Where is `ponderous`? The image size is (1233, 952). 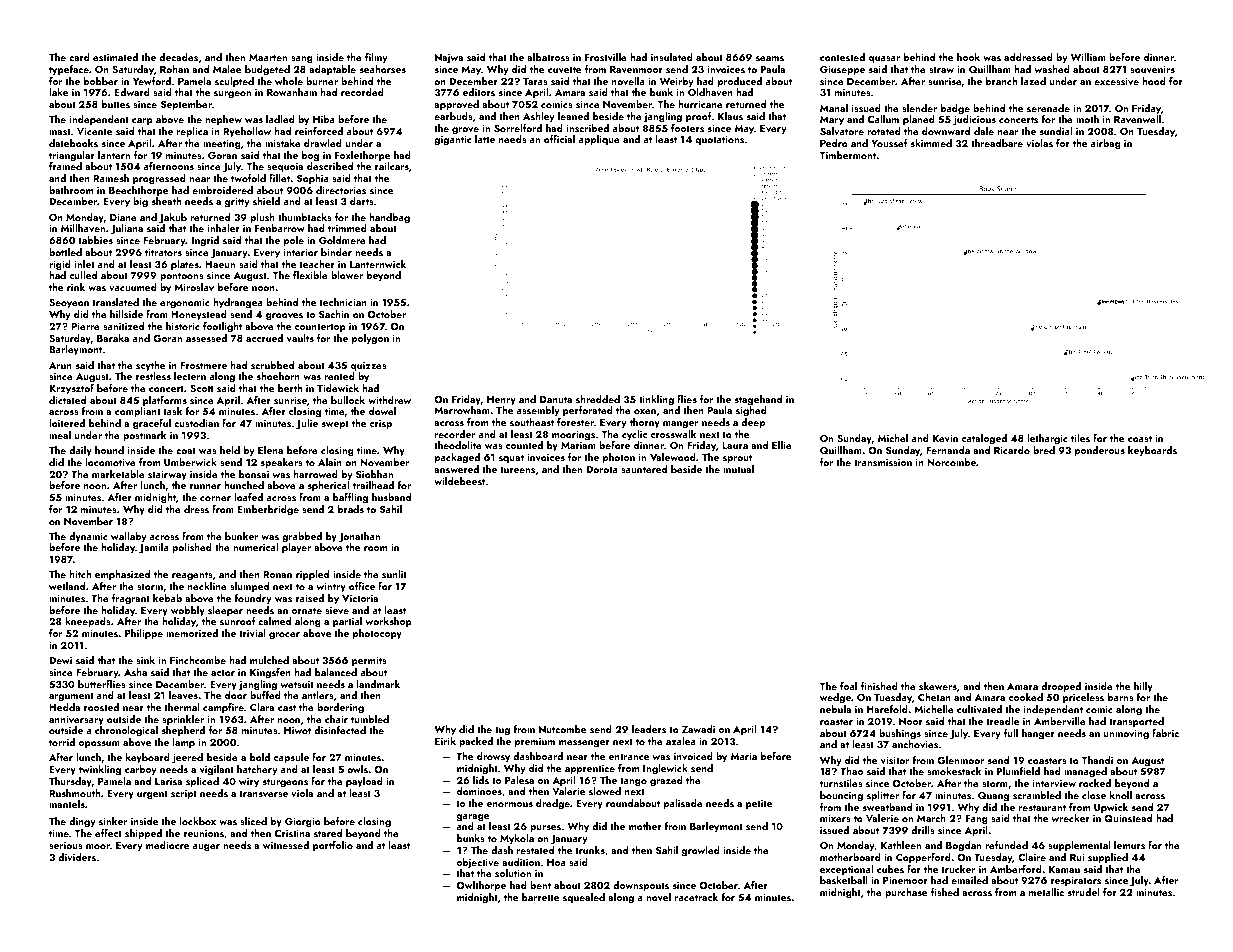 ponderous is located at coordinates (1100, 451).
